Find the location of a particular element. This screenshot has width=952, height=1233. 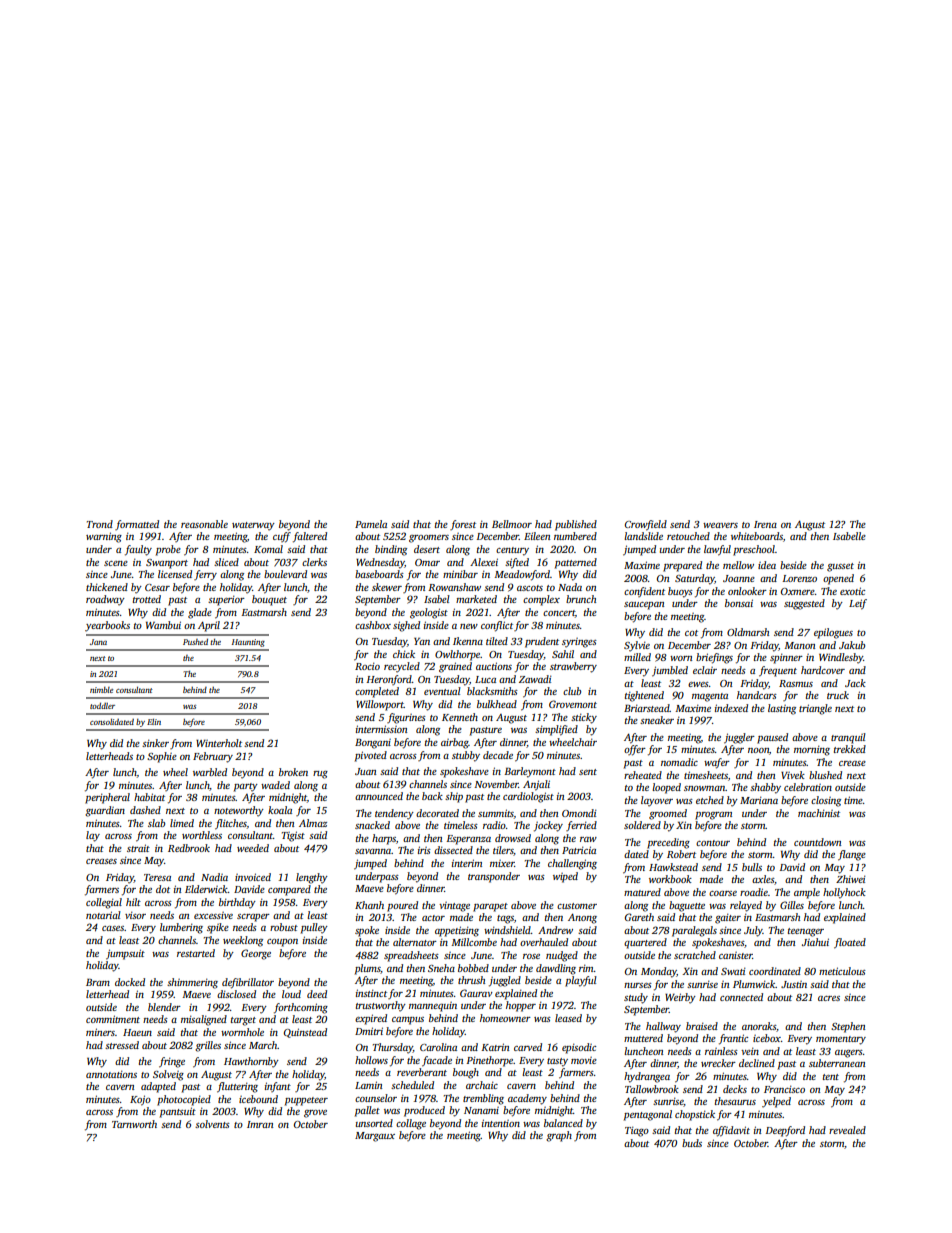

Irena is located at coordinates (765, 524).
